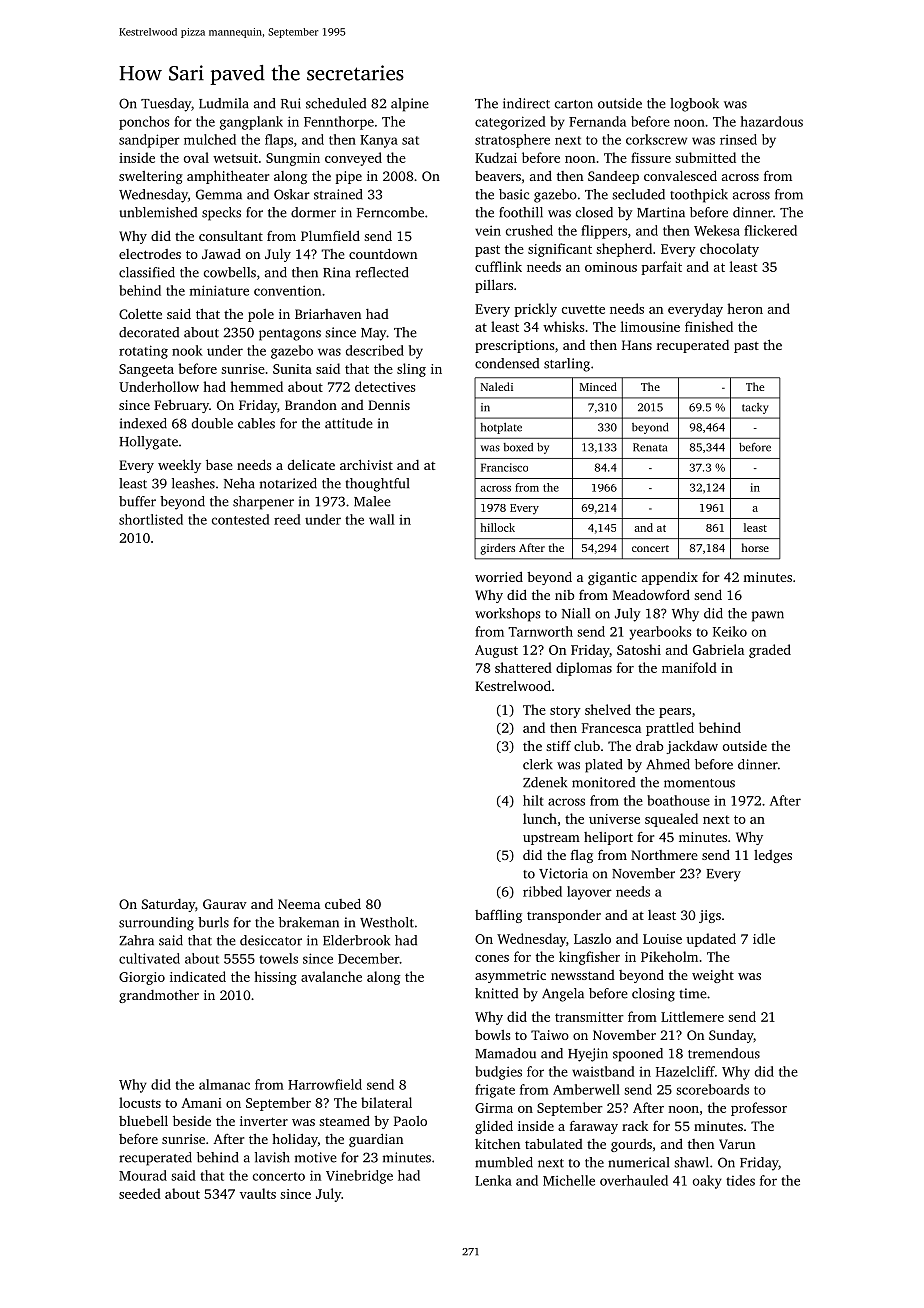 This screenshot has width=924, height=1308. What do you see at coordinates (498, 266) in the screenshot?
I see `cufflink` at bounding box center [498, 266].
